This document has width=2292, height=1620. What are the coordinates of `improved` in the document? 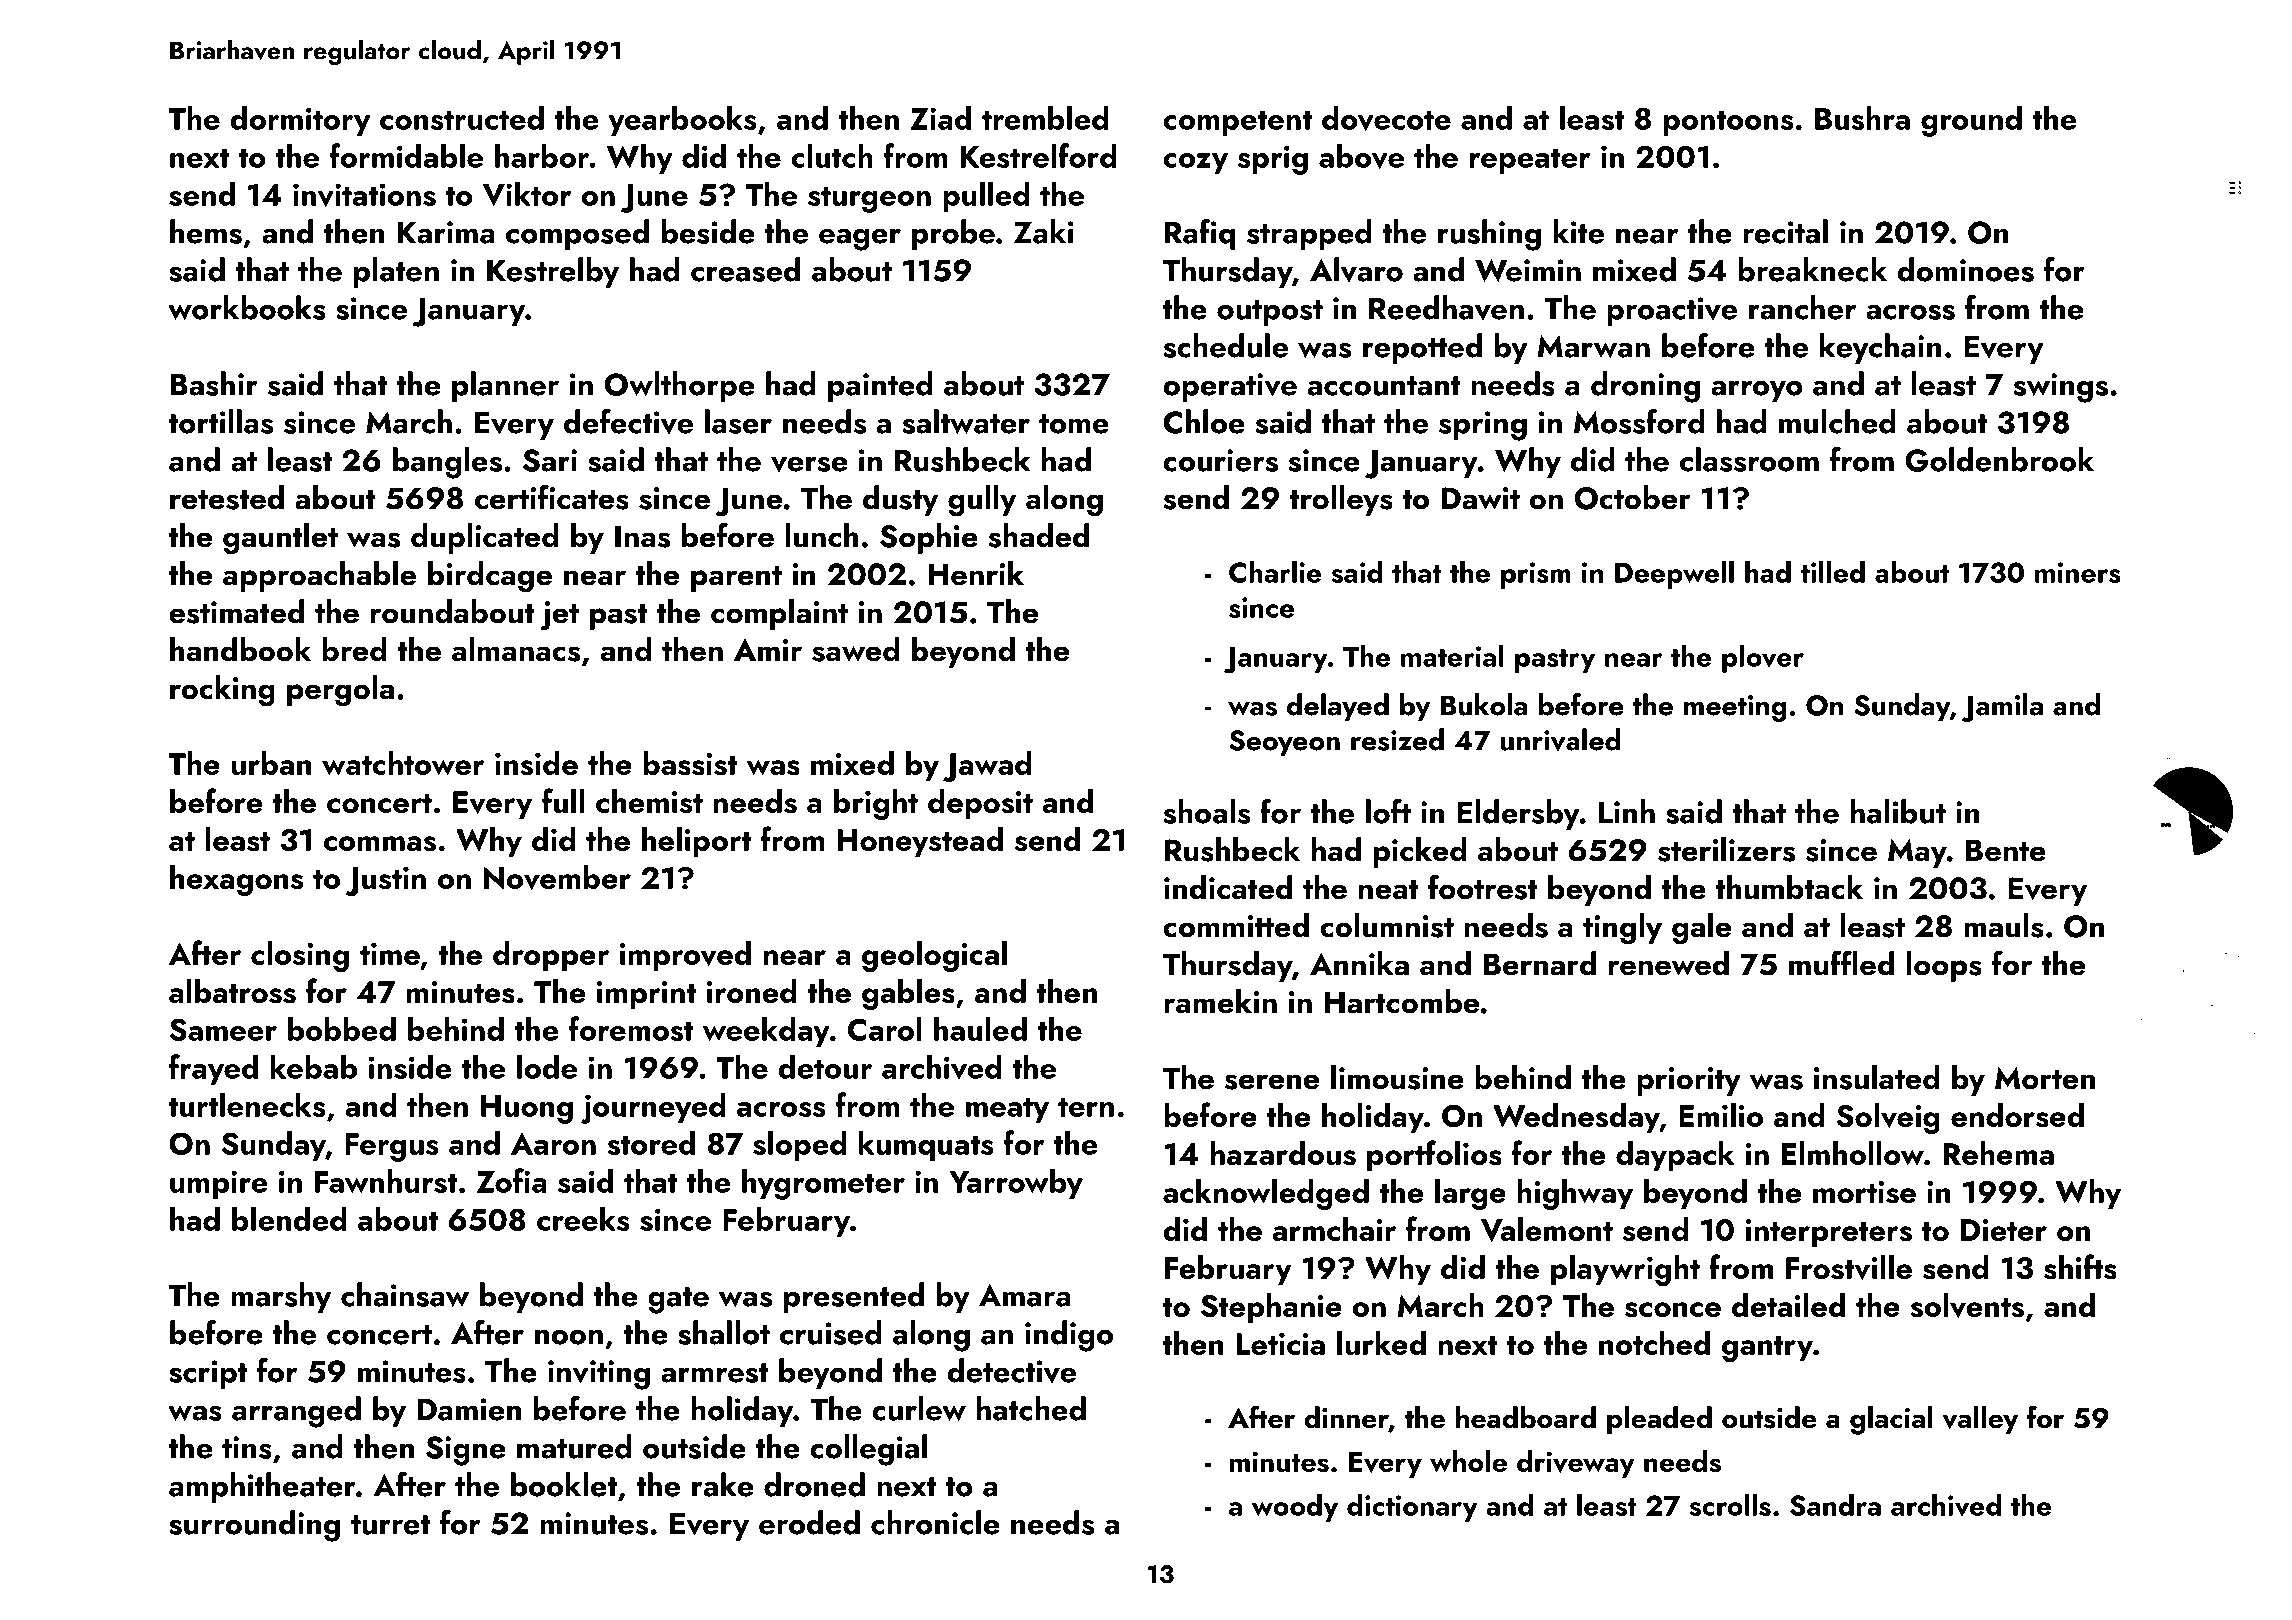 It's located at (685, 956).
